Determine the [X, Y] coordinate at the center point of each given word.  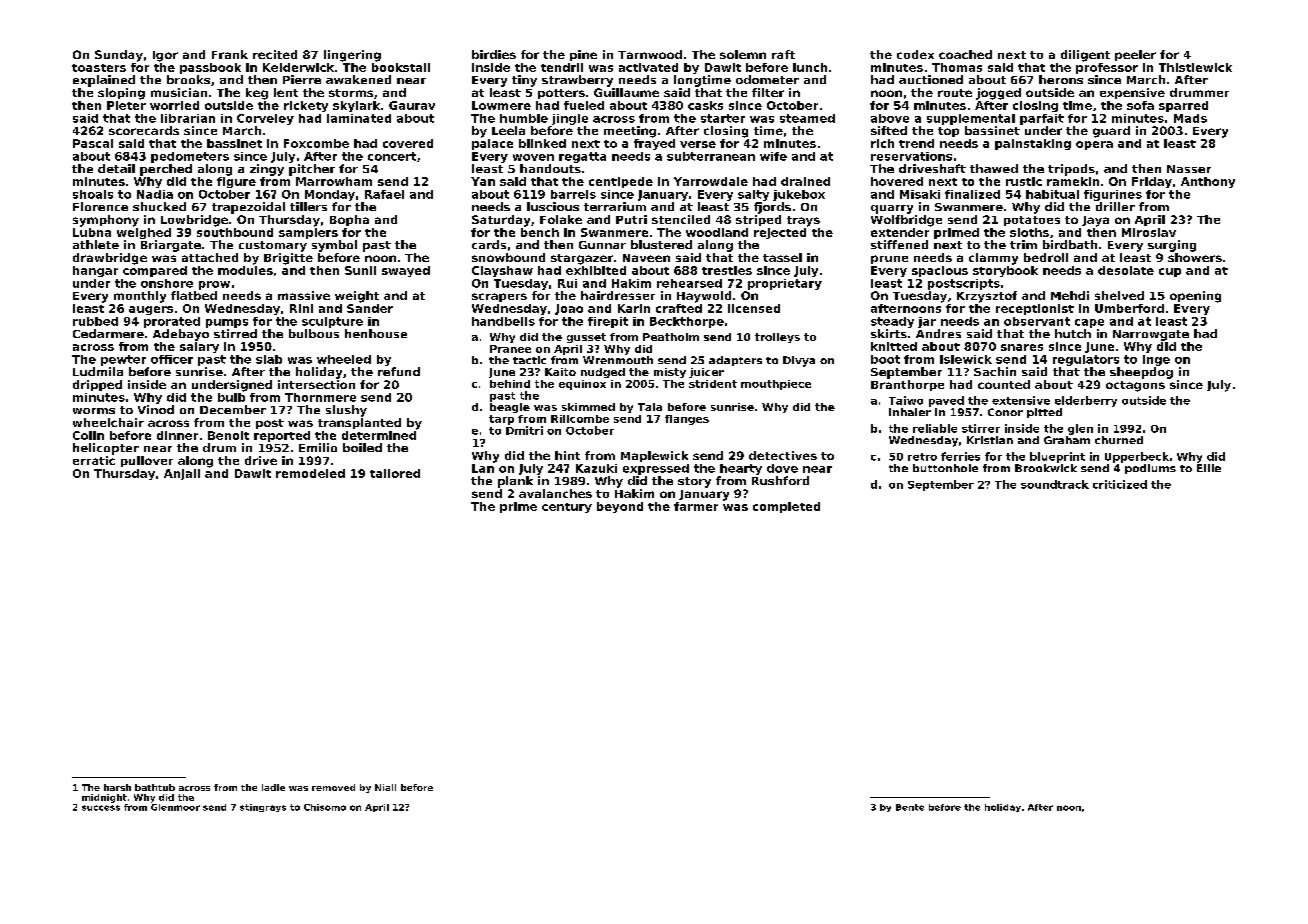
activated [648, 67]
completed [786, 507]
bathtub [155, 787]
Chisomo [325, 807]
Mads [1190, 118]
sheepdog [1141, 373]
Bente [910, 807]
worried [174, 105]
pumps [227, 323]
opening [1195, 297]
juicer [706, 373]
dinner [177, 435]
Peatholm [671, 337]
